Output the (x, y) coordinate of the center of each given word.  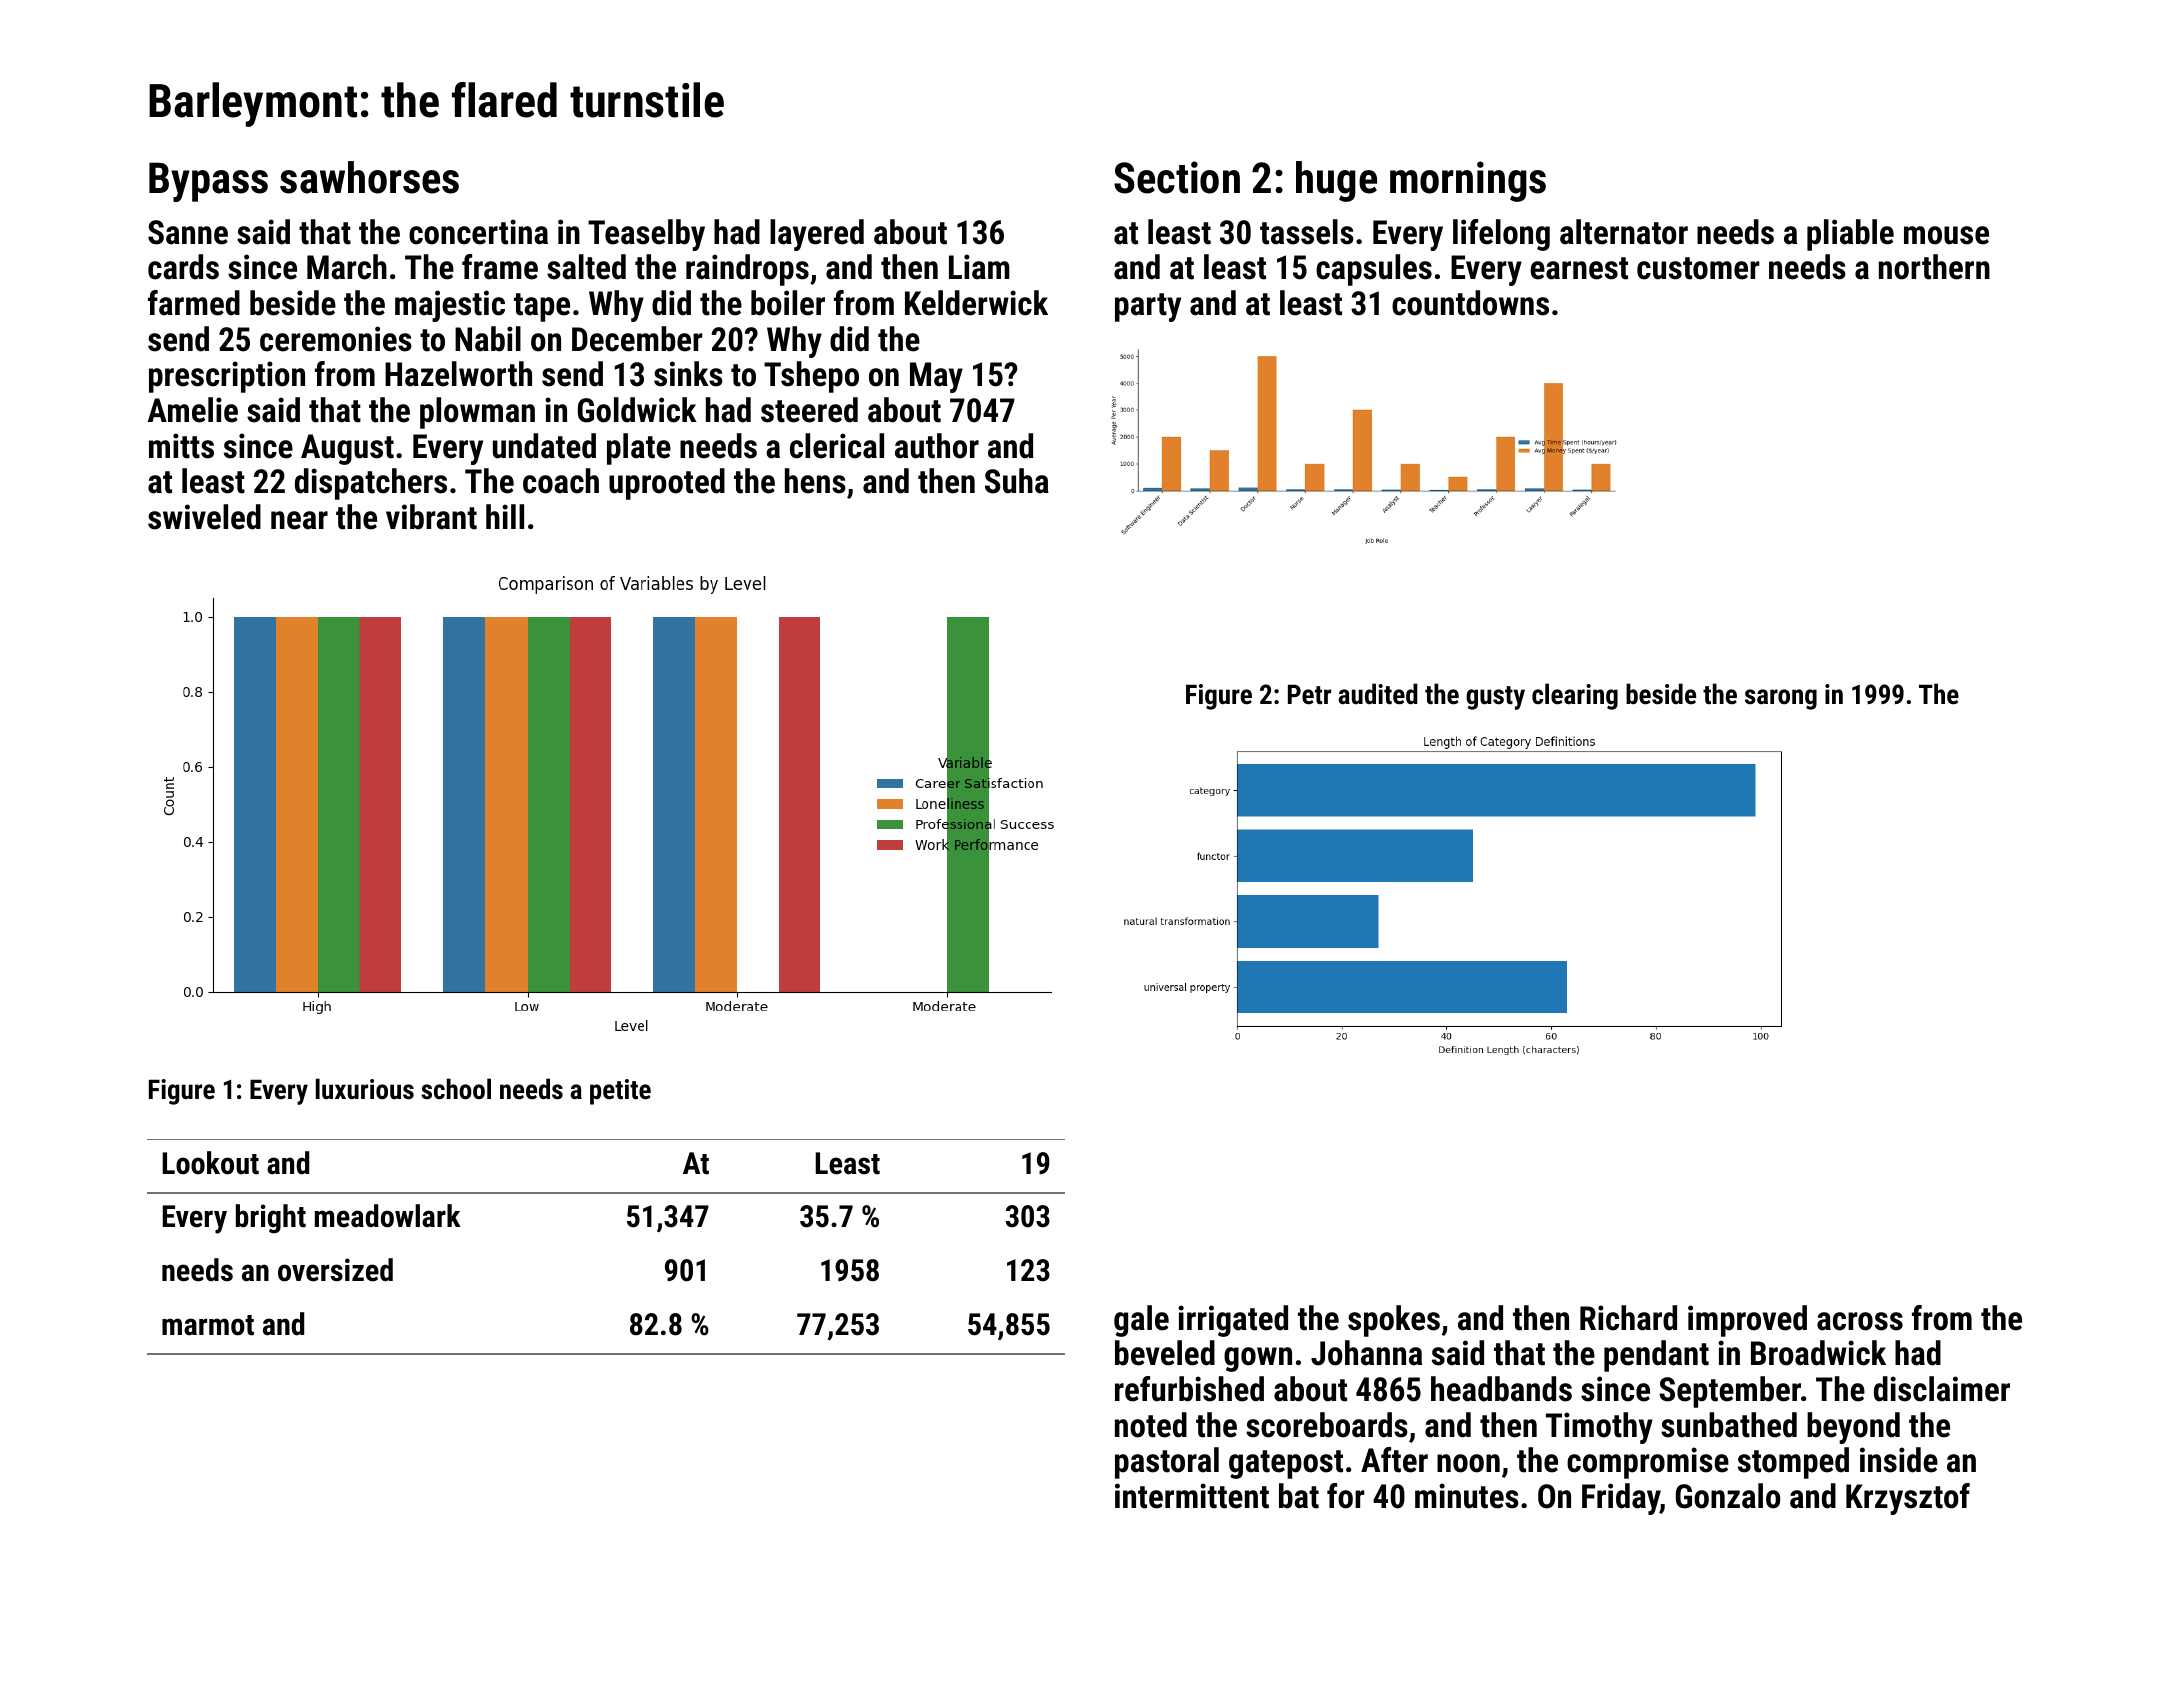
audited (1378, 694)
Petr (1309, 694)
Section (1177, 177)
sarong (1781, 699)
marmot (208, 1325)
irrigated (1233, 1321)
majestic (450, 306)
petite (620, 1092)
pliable (1850, 235)
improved (1747, 1321)
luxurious (365, 1089)
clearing (1575, 696)
